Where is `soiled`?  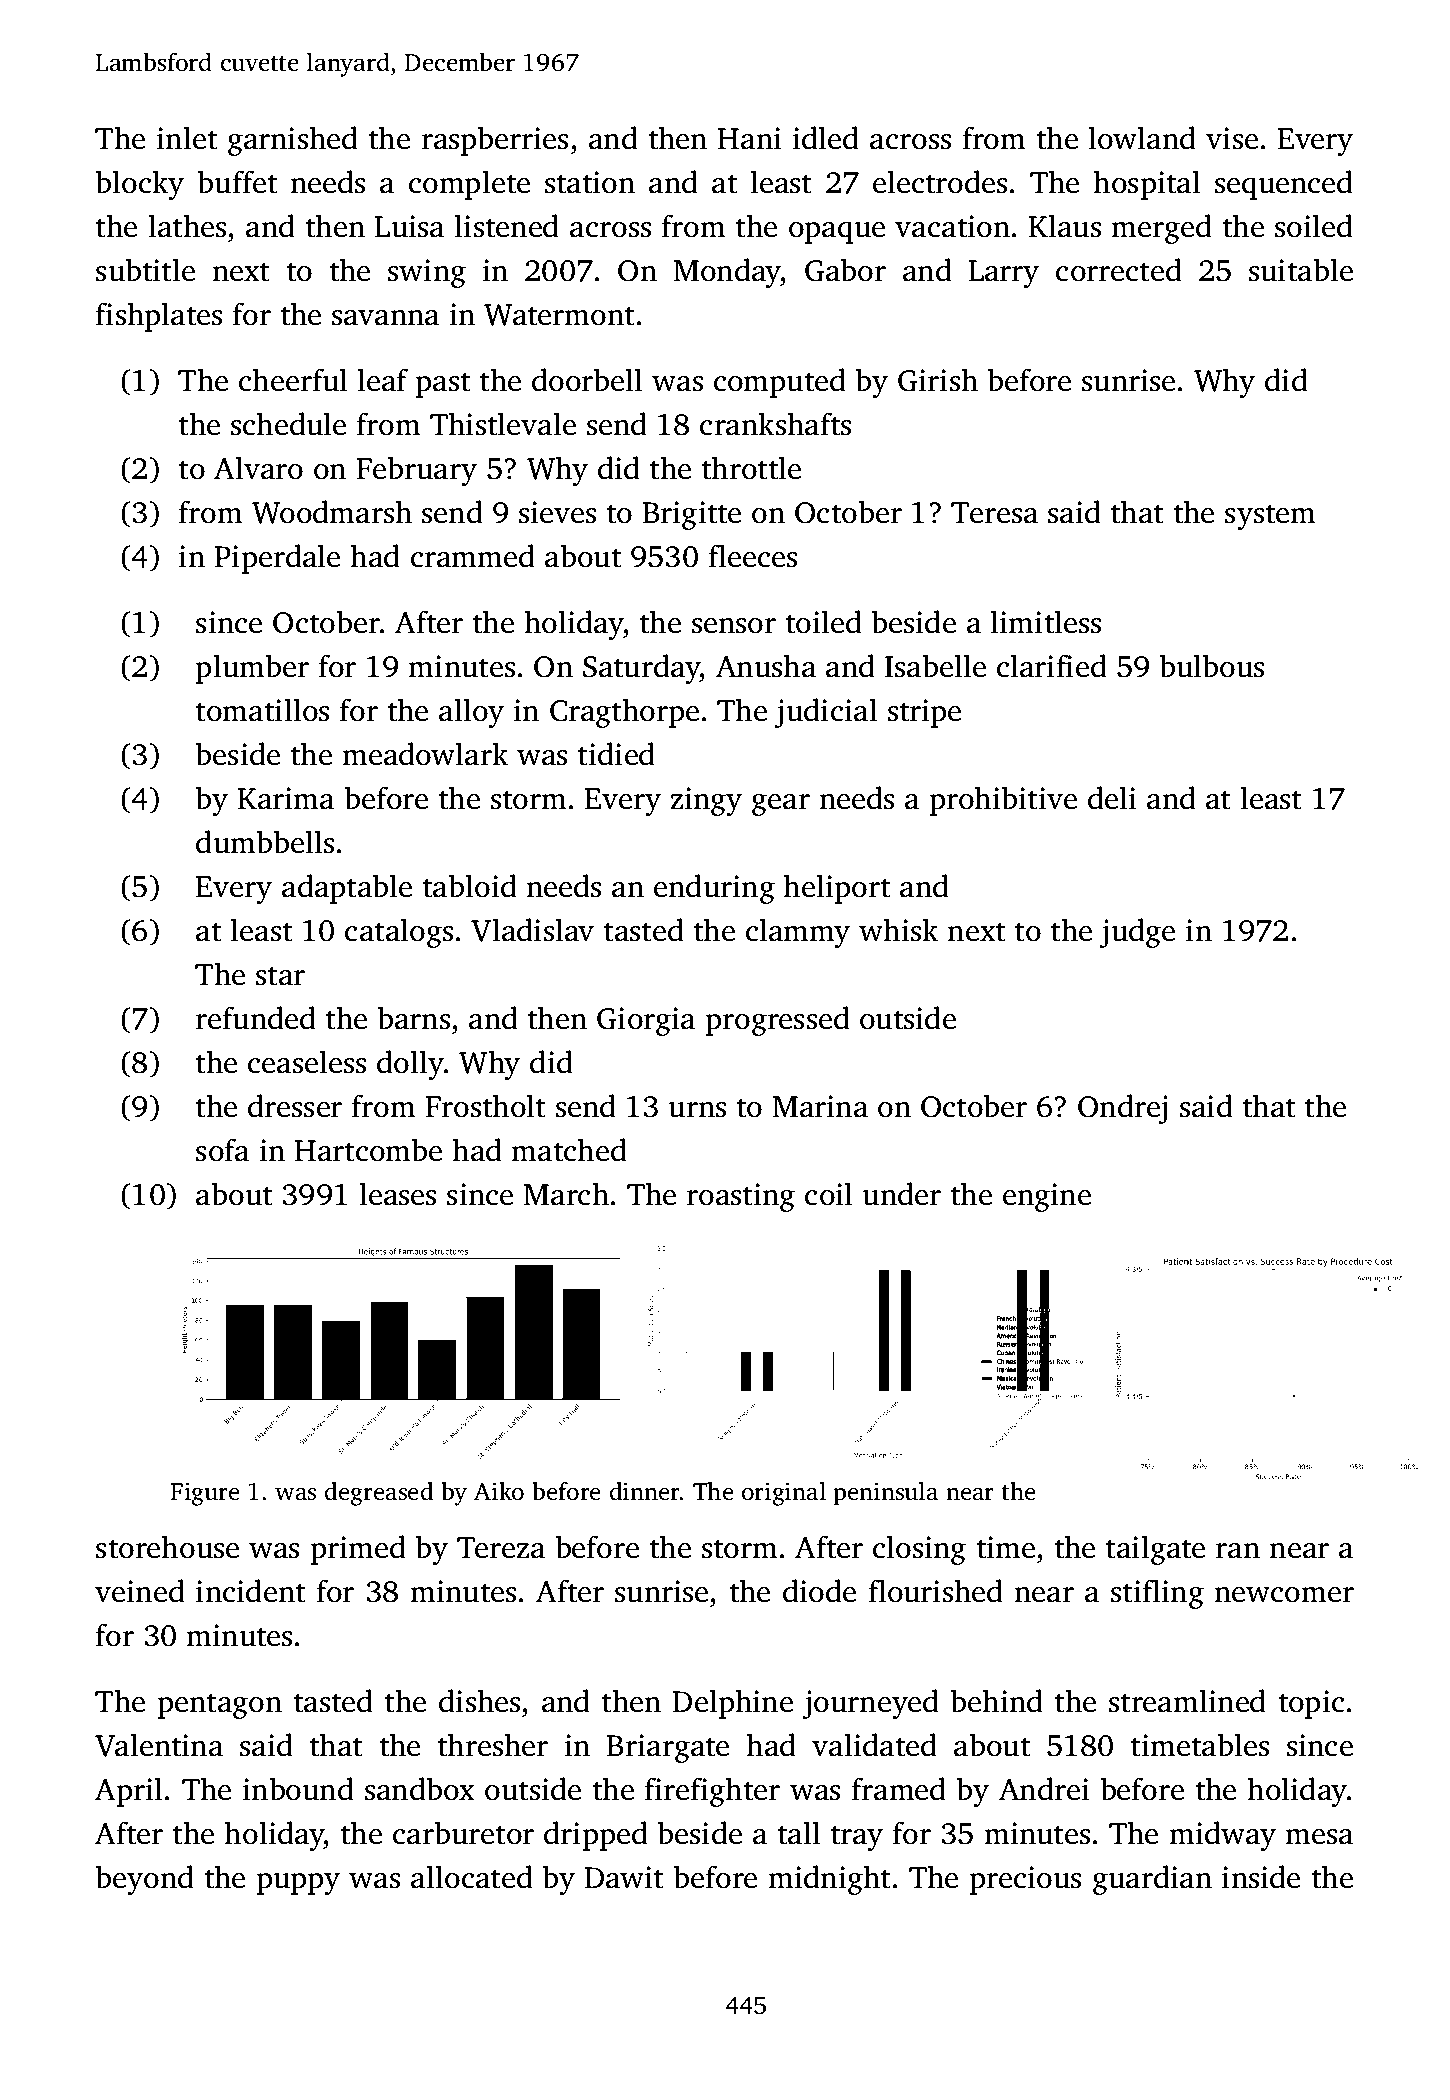
soiled is located at coordinates (1314, 226).
